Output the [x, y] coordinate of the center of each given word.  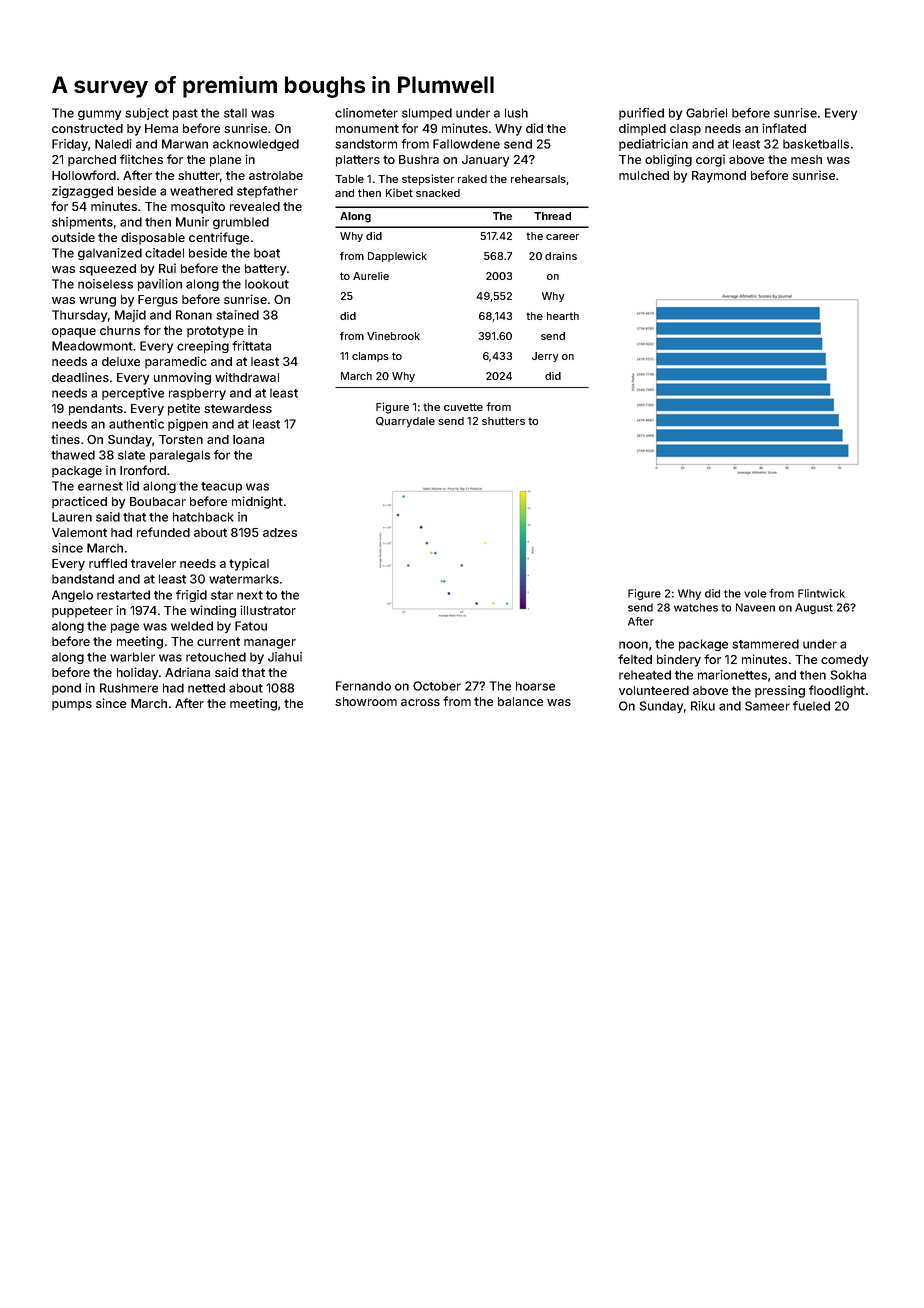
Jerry [545, 357]
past [185, 114]
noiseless [105, 284]
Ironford [143, 470]
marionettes [732, 675]
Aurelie [371, 276]
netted [206, 688]
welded [192, 626]
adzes [280, 532]
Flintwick [821, 593]
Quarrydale [405, 422]
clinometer [366, 113]
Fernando [363, 686]
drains [561, 256]
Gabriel [706, 113]
